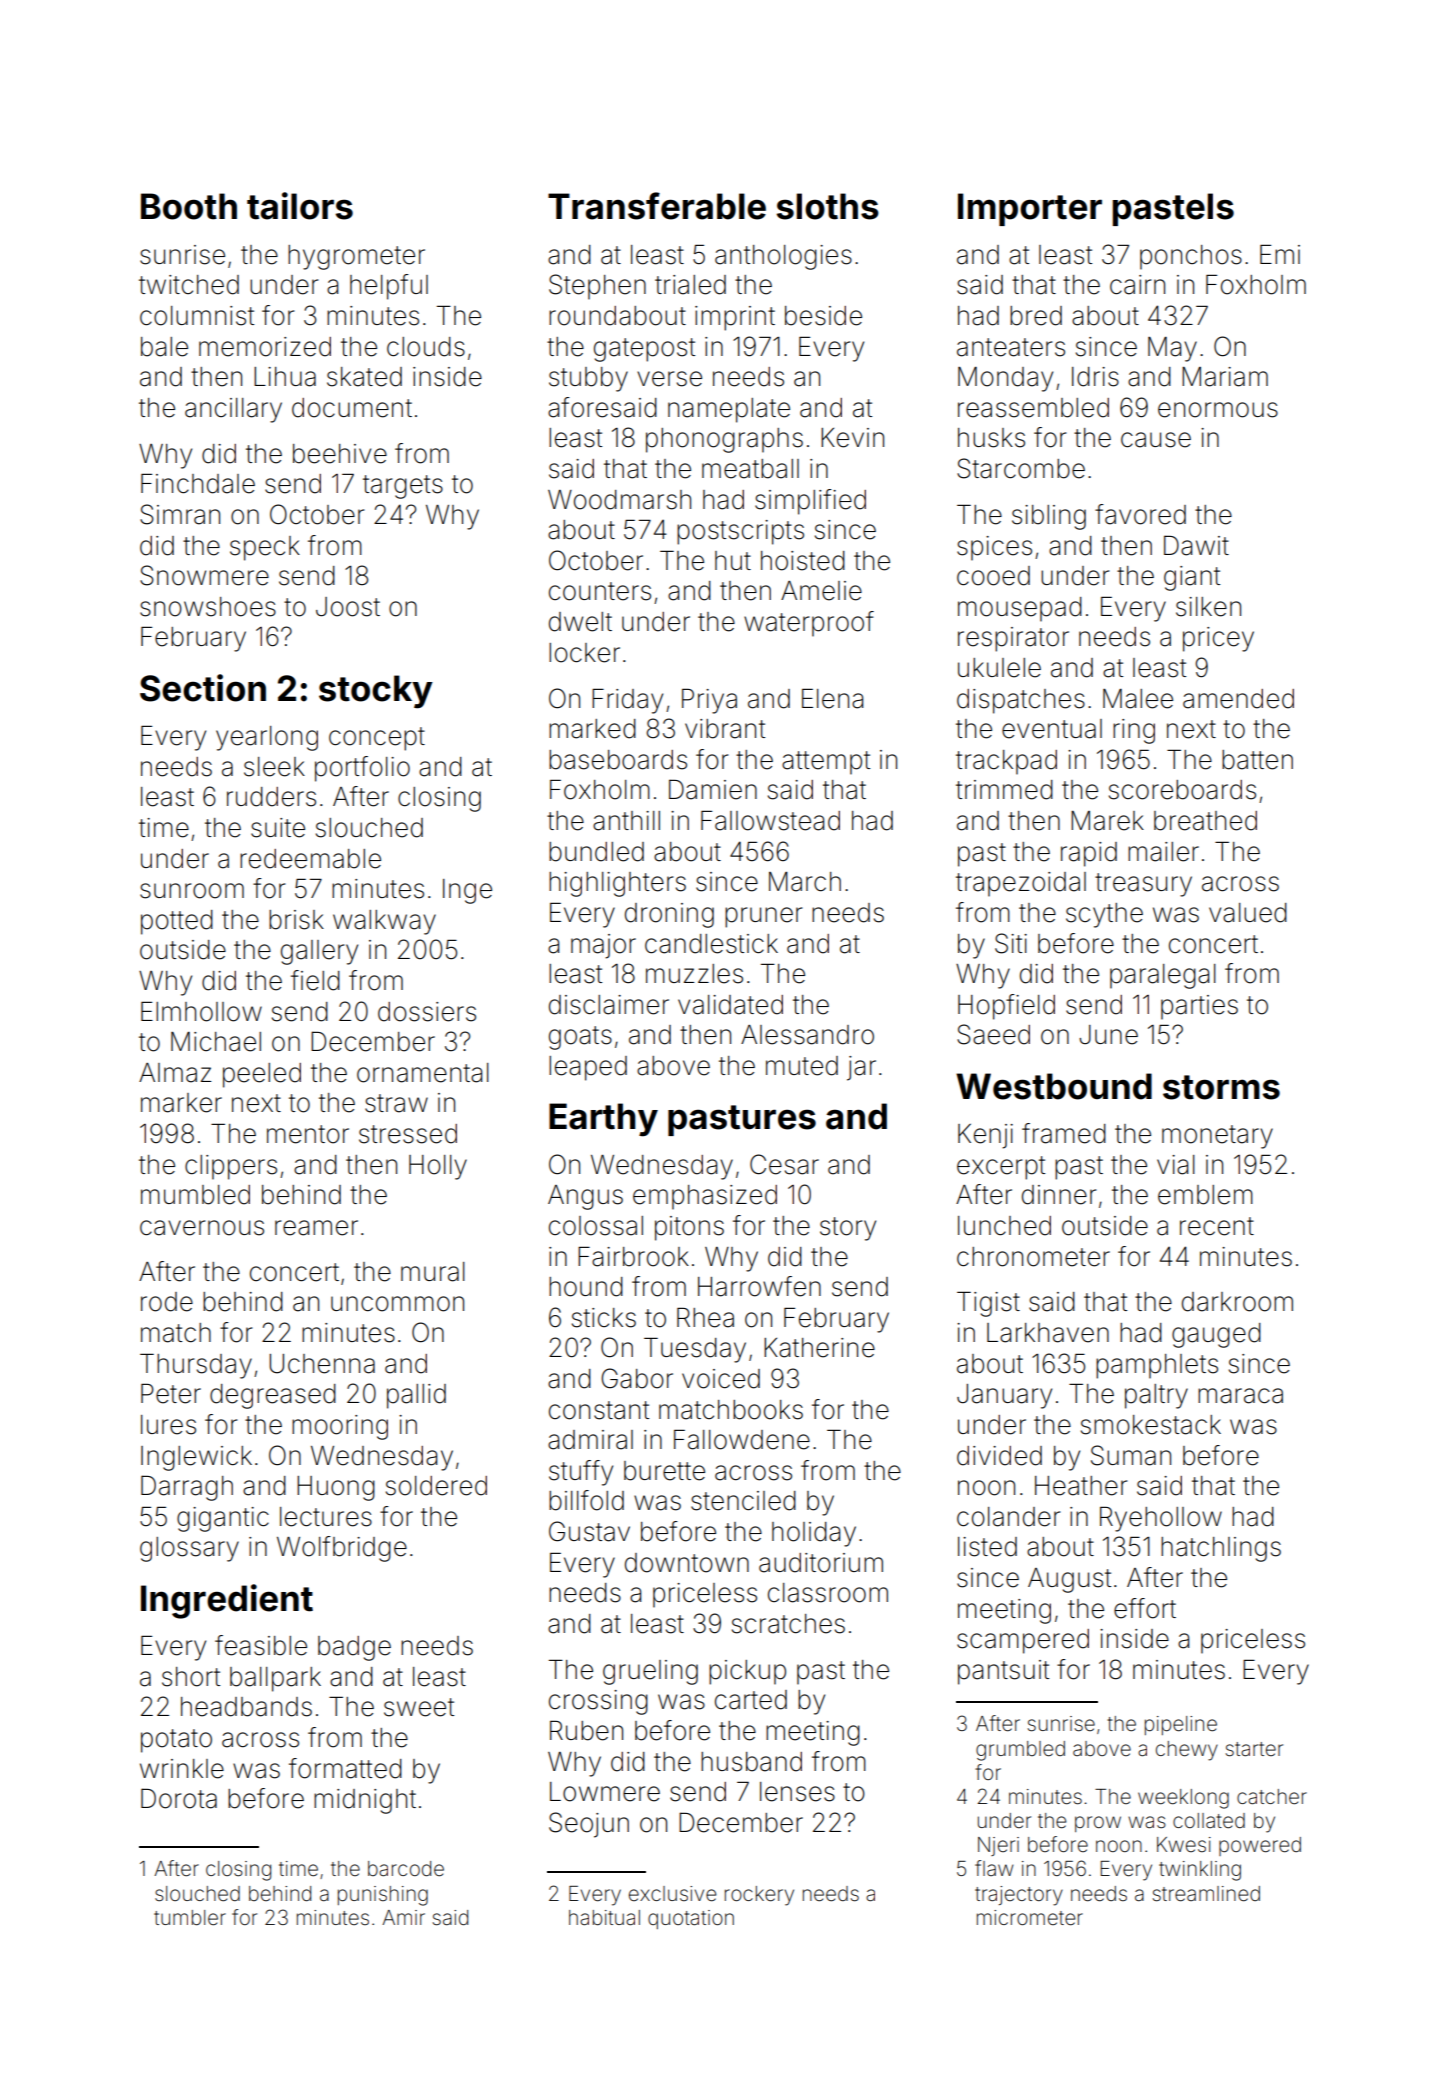 This screenshot has width=1450, height=2100. I want to click on Angus, so click(585, 1197).
